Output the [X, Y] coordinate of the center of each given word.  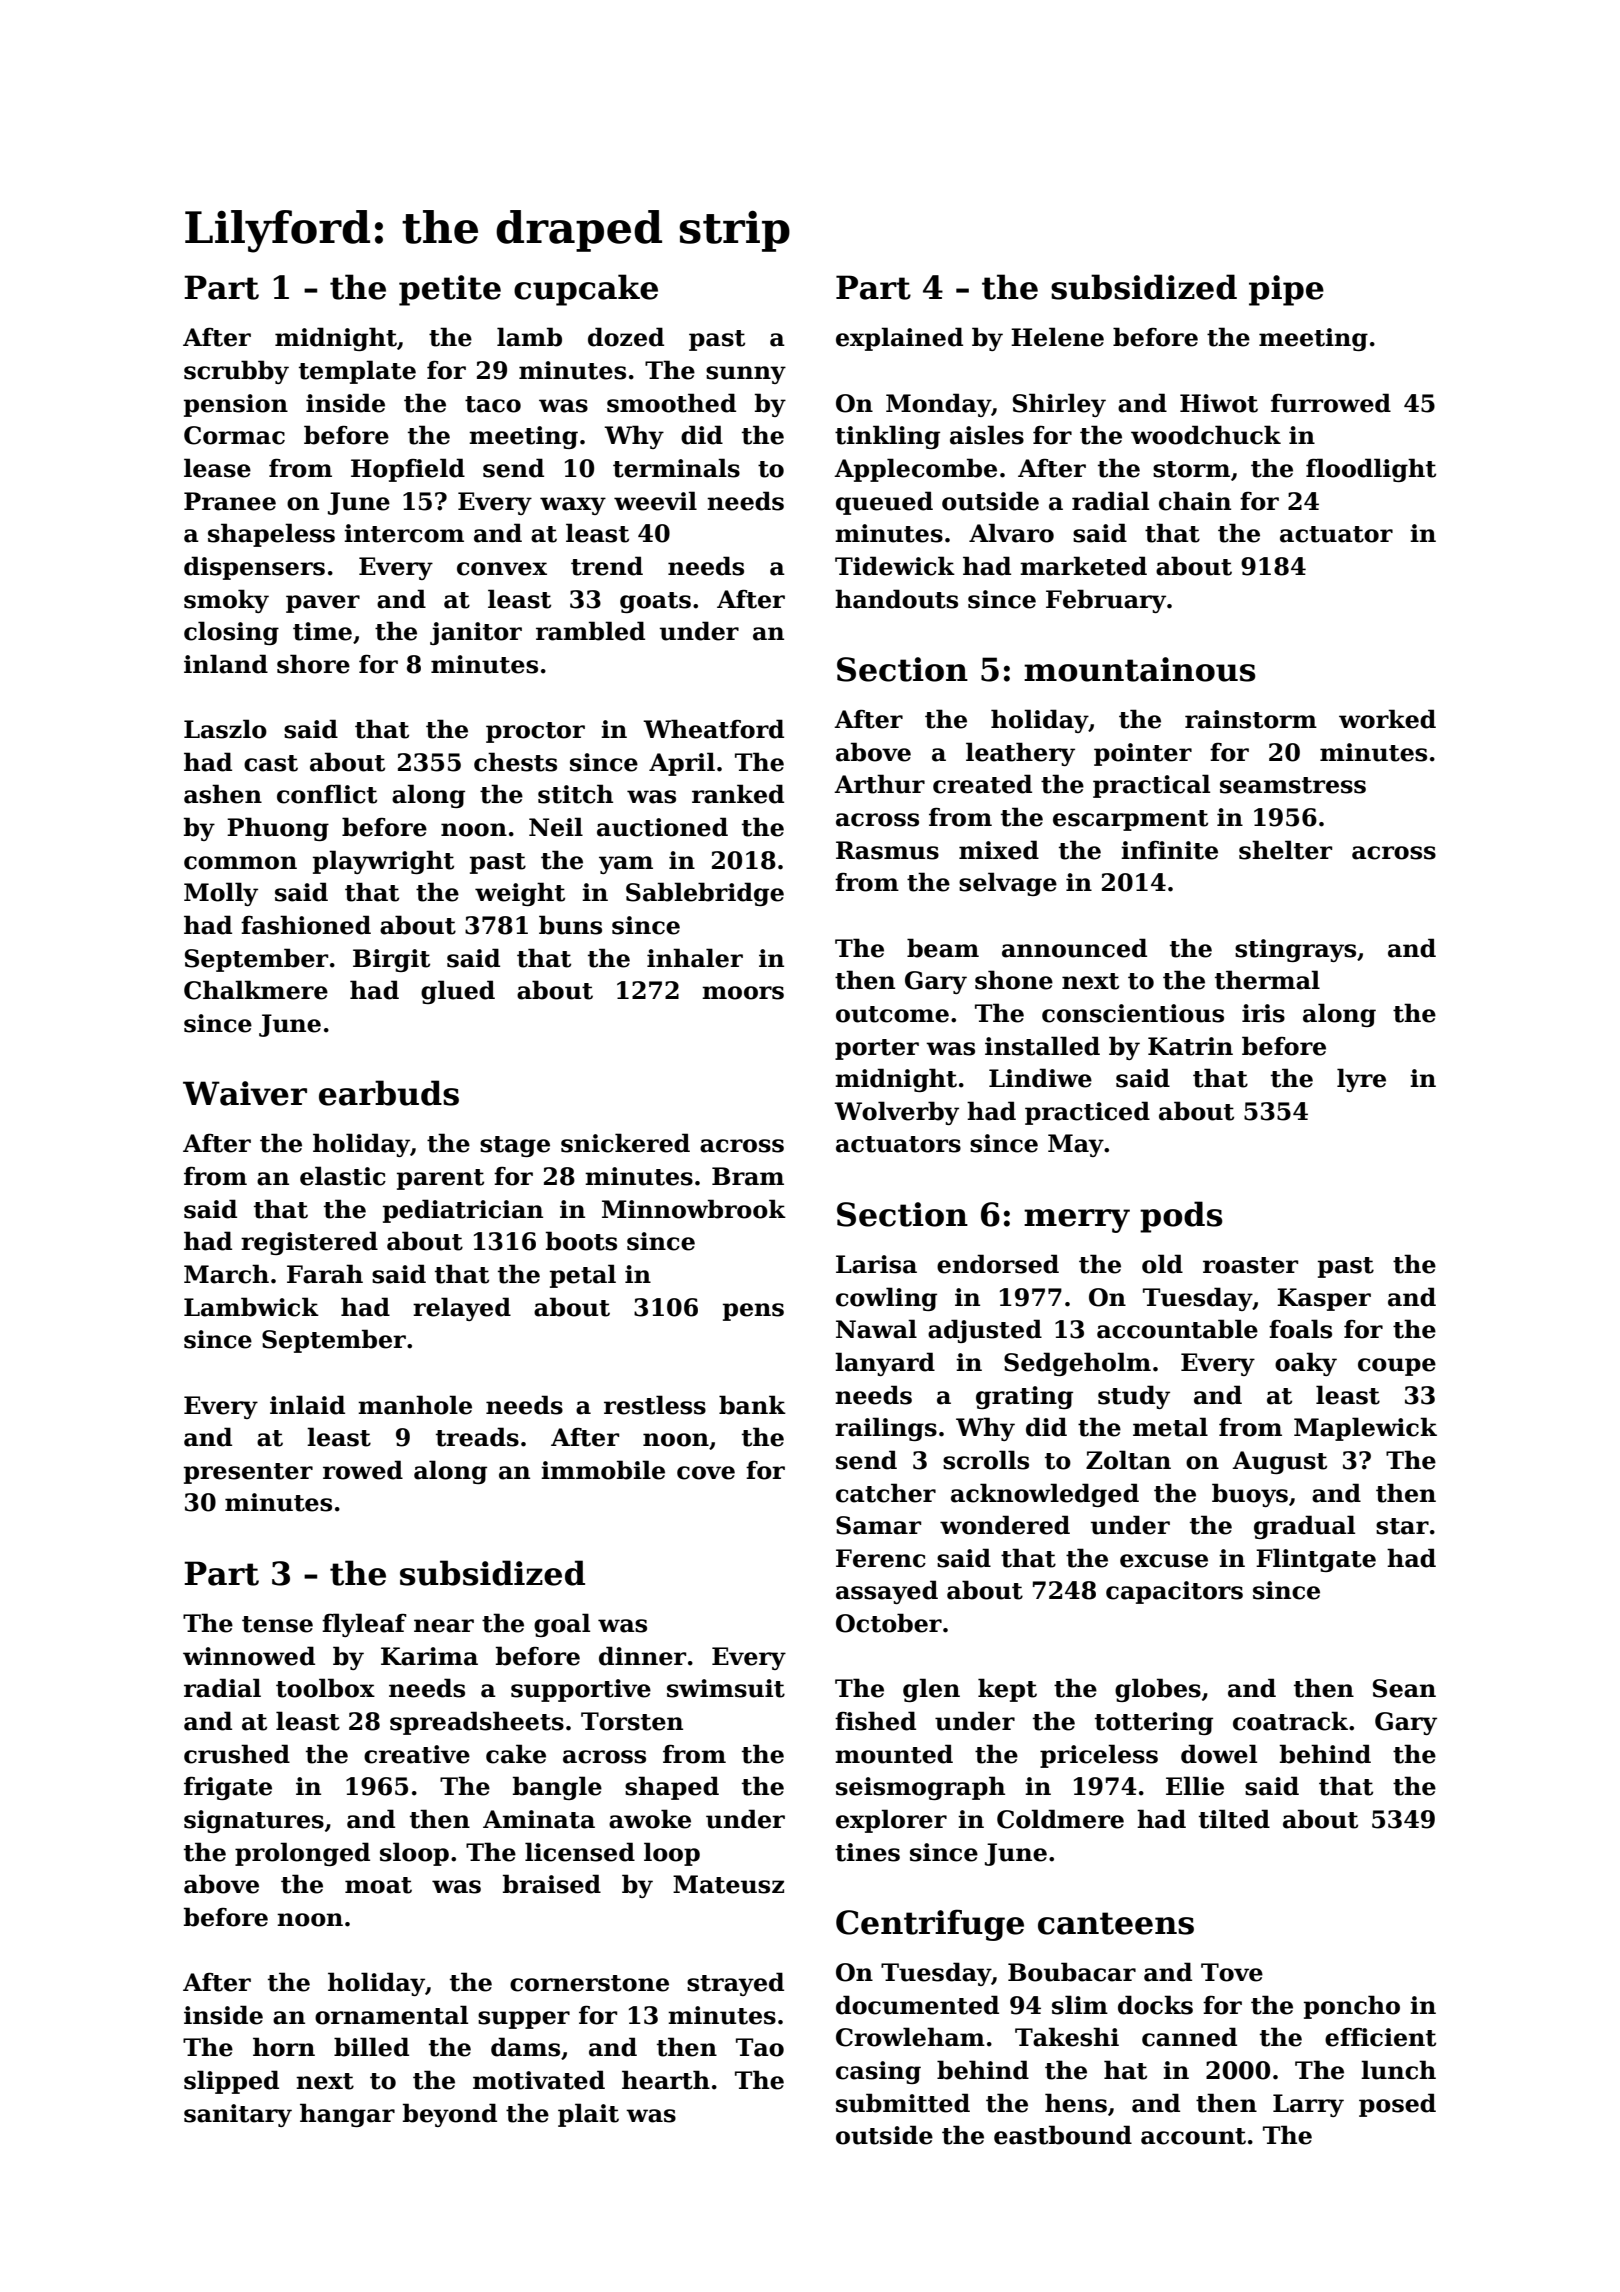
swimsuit [726, 1688]
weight [520, 894]
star [1402, 1526]
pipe [1286, 290]
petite [450, 290]
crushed [237, 1754]
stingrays [1295, 950]
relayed [462, 1309]
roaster [1250, 1265]
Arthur [879, 784]
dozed [626, 337]
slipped [231, 2082]
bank [752, 1405]
